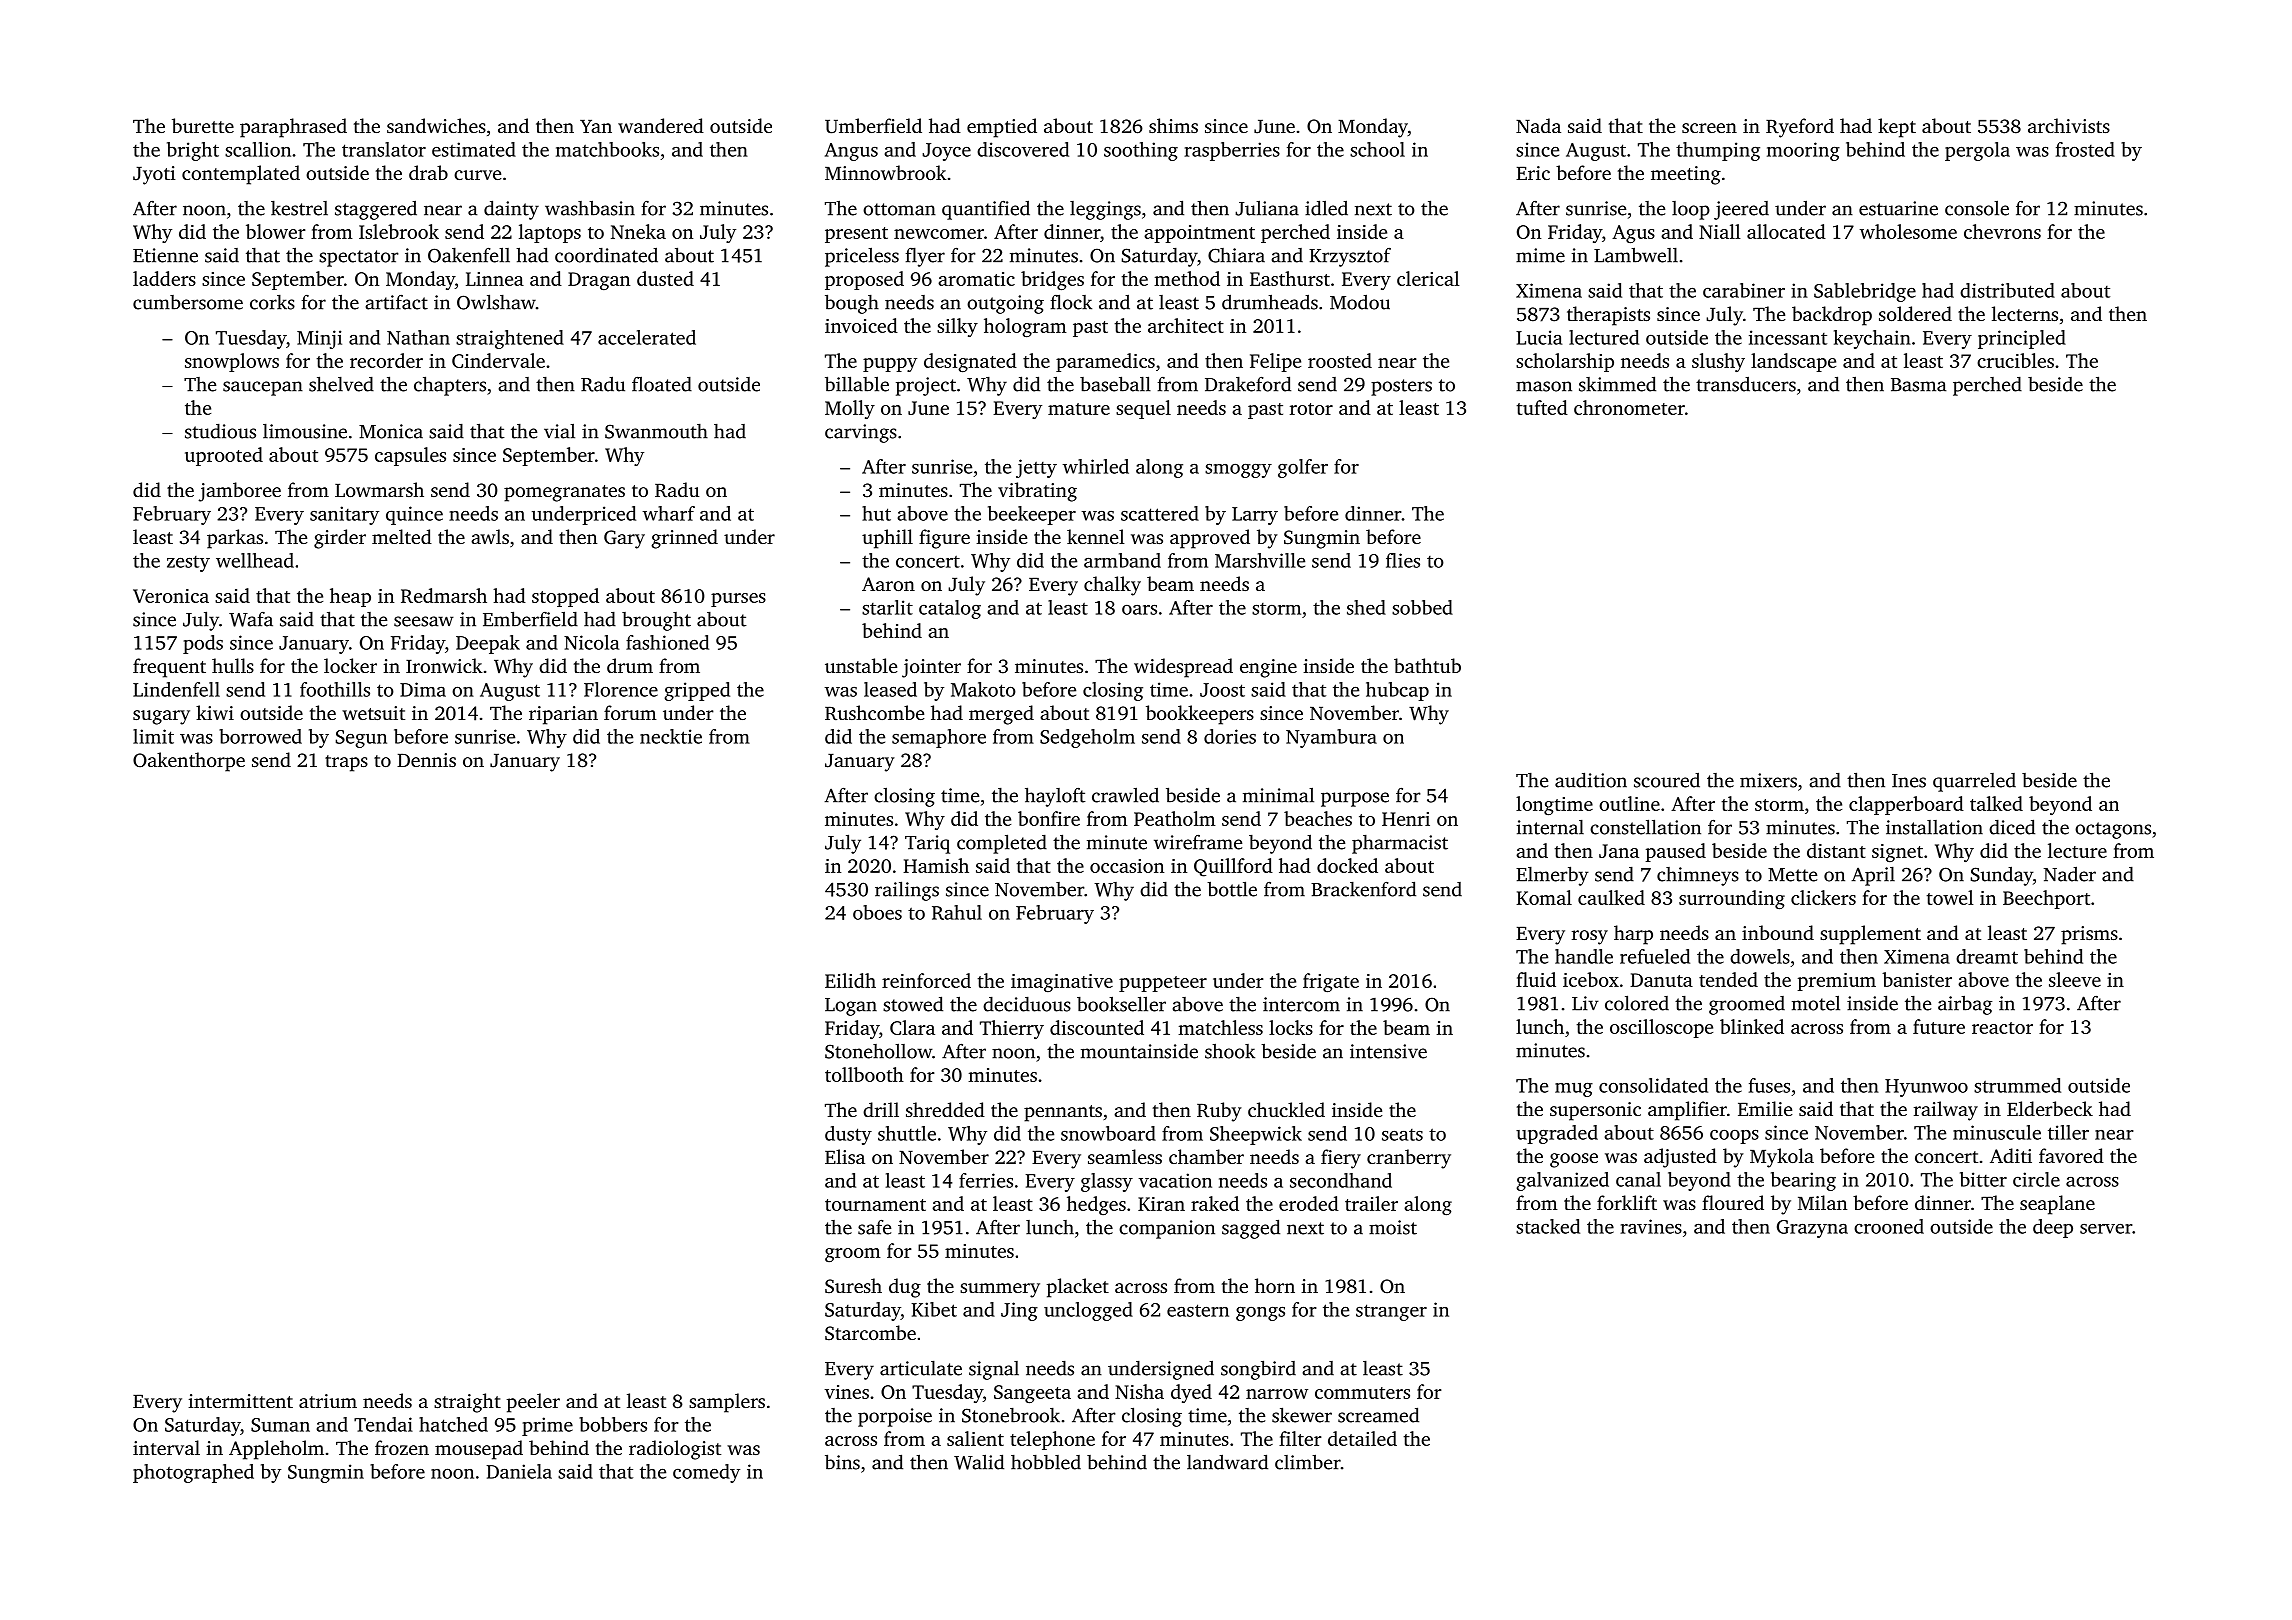 The height and width of the screenshot is (1620, 2292). I want to click on Umberfield, so click(873, 126).
